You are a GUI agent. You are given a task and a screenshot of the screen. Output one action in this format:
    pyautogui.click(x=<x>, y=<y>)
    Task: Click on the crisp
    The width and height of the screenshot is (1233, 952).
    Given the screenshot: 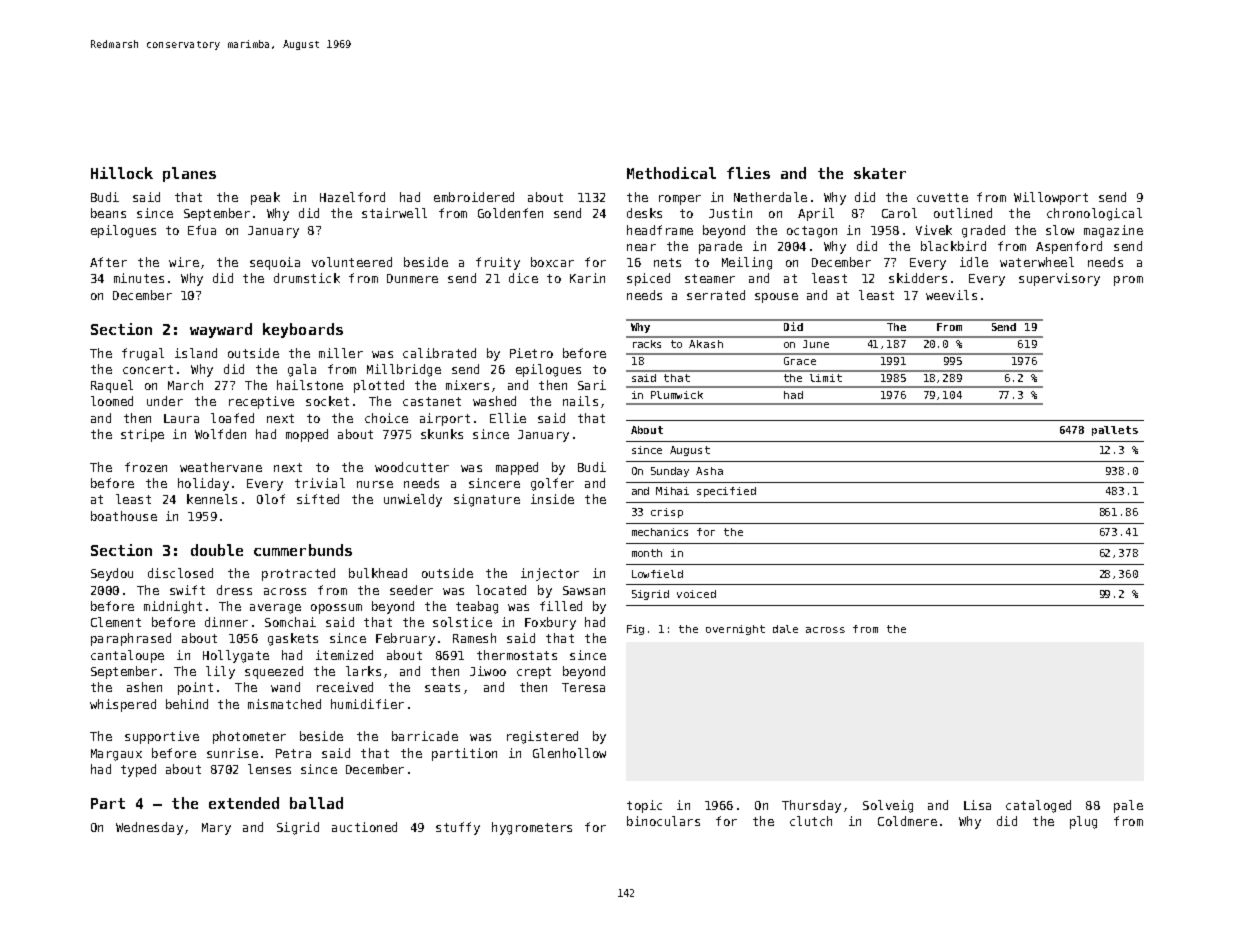 What is the action you would take?
    pyautogui.click(x=667, y=513)
